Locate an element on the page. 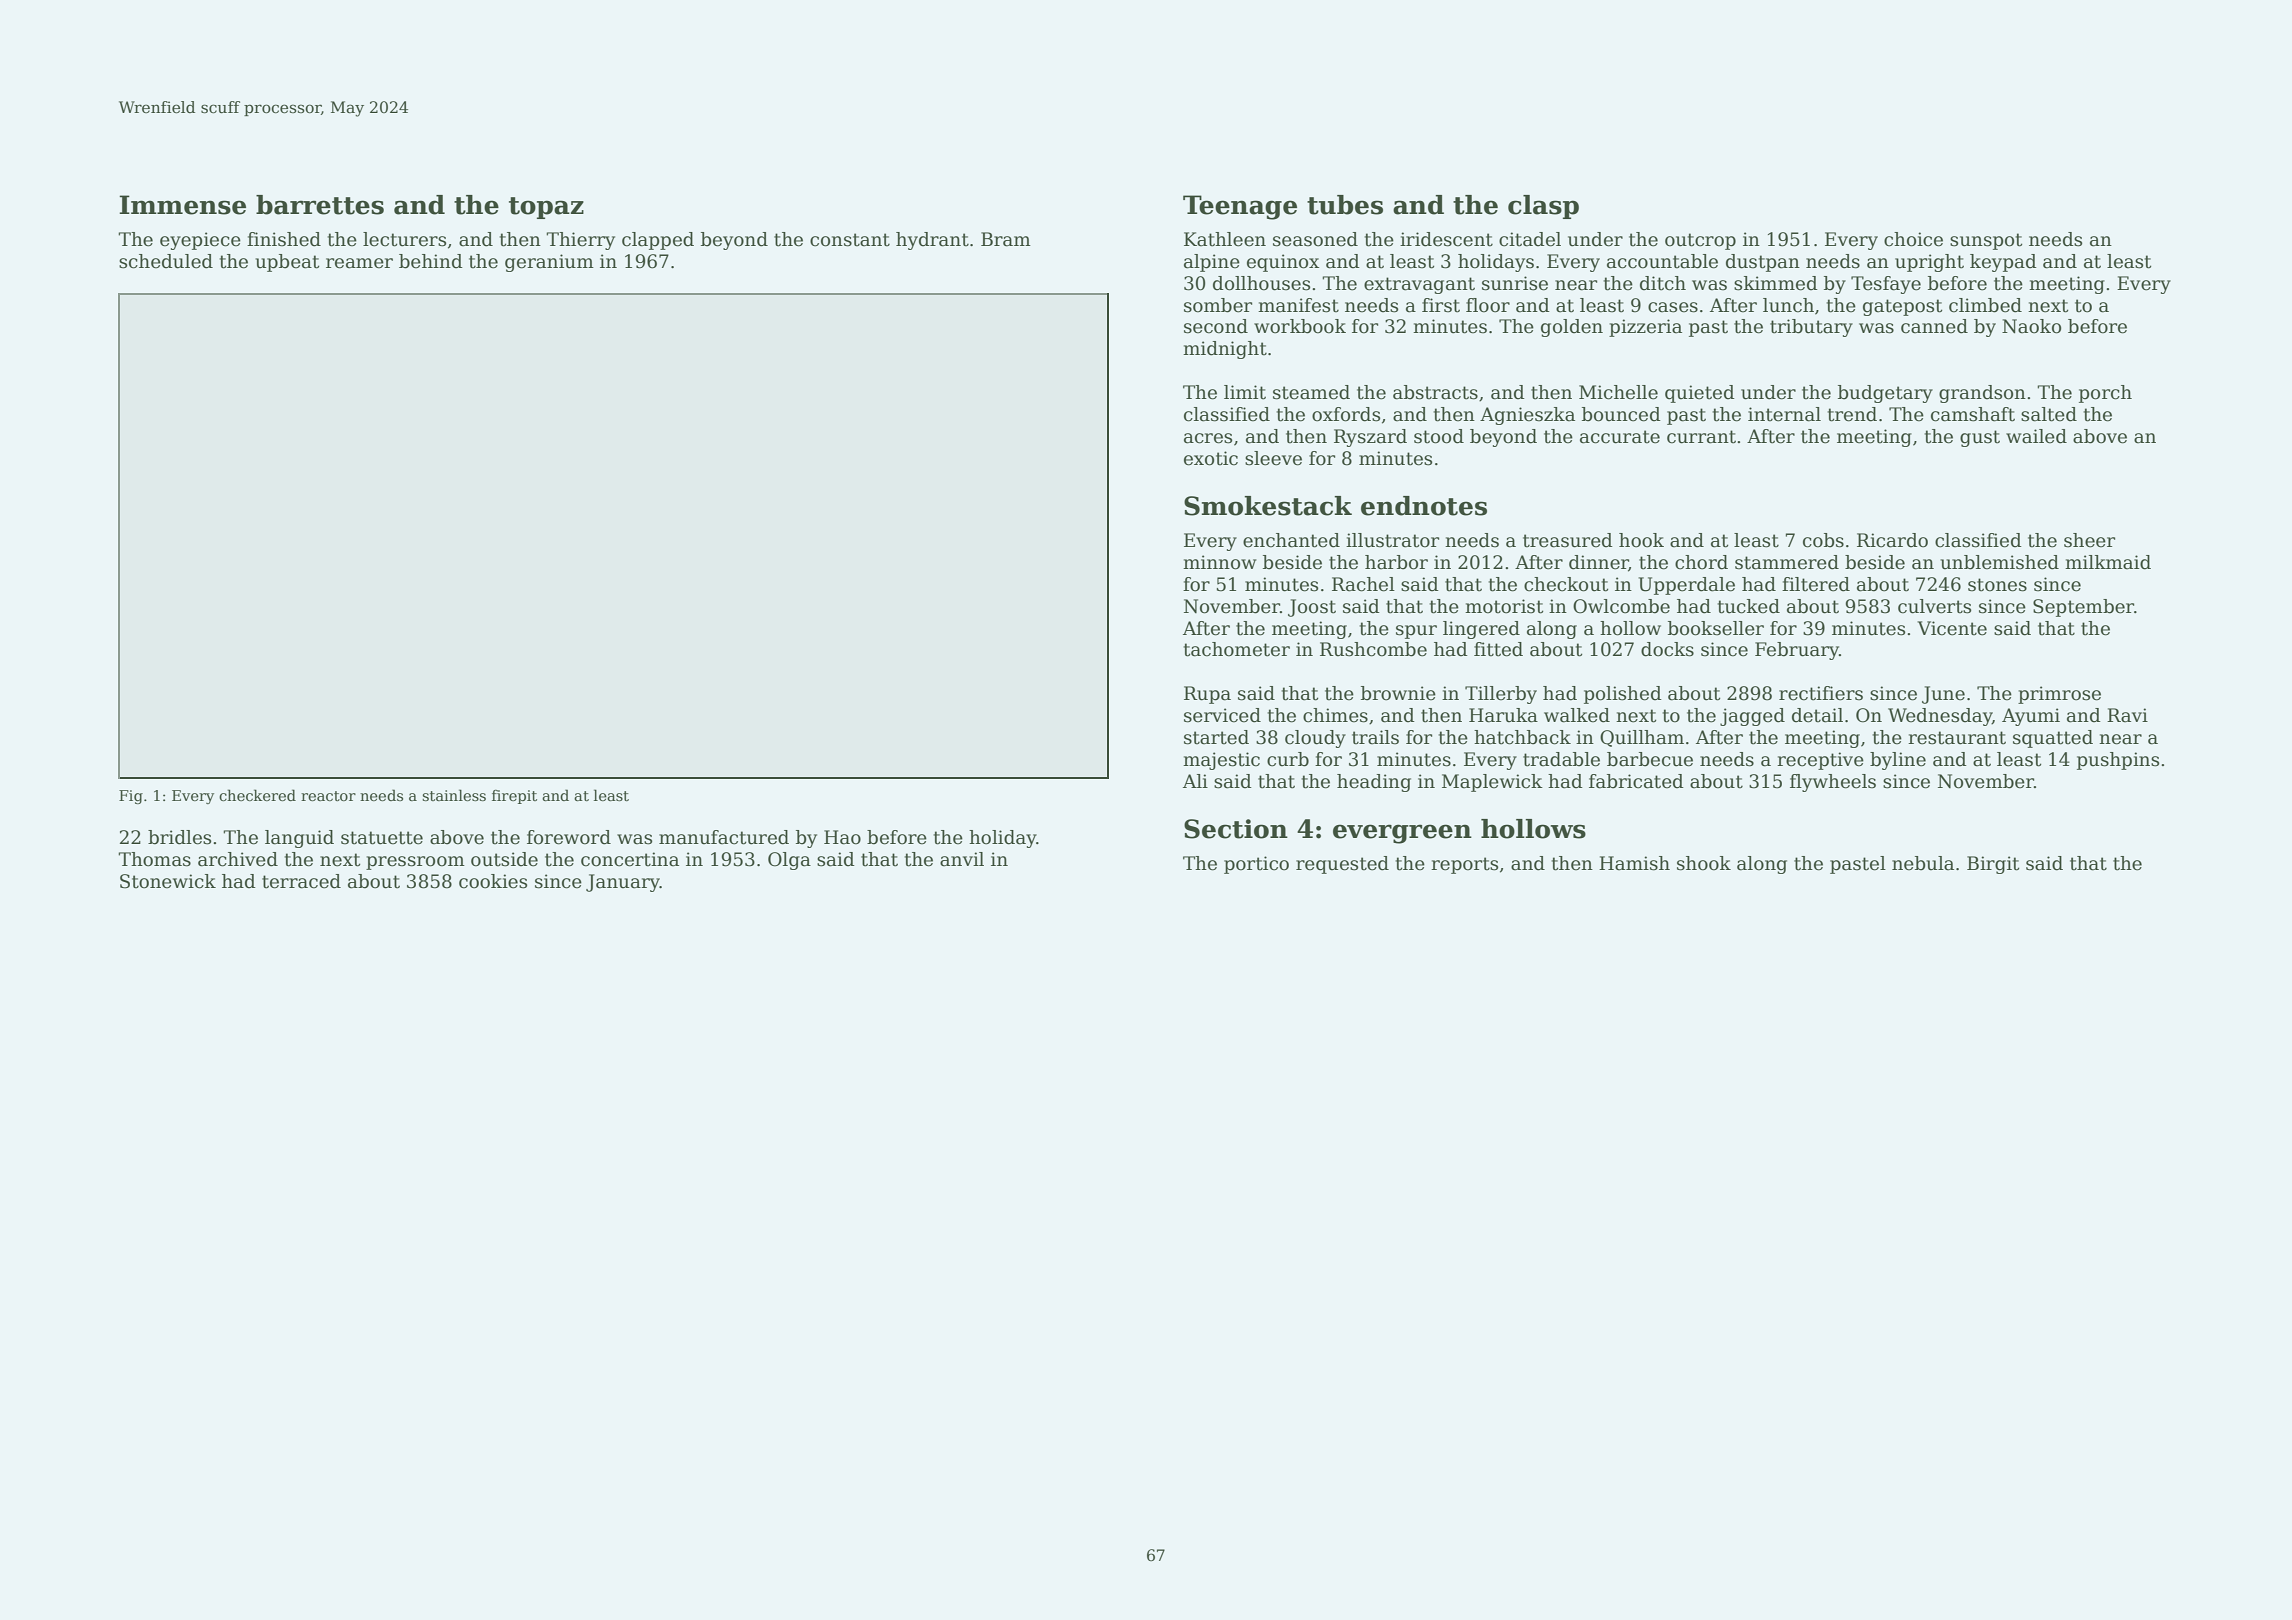 This document has width=2292, height=1620. checkered is located at coordinates (257, 795).
